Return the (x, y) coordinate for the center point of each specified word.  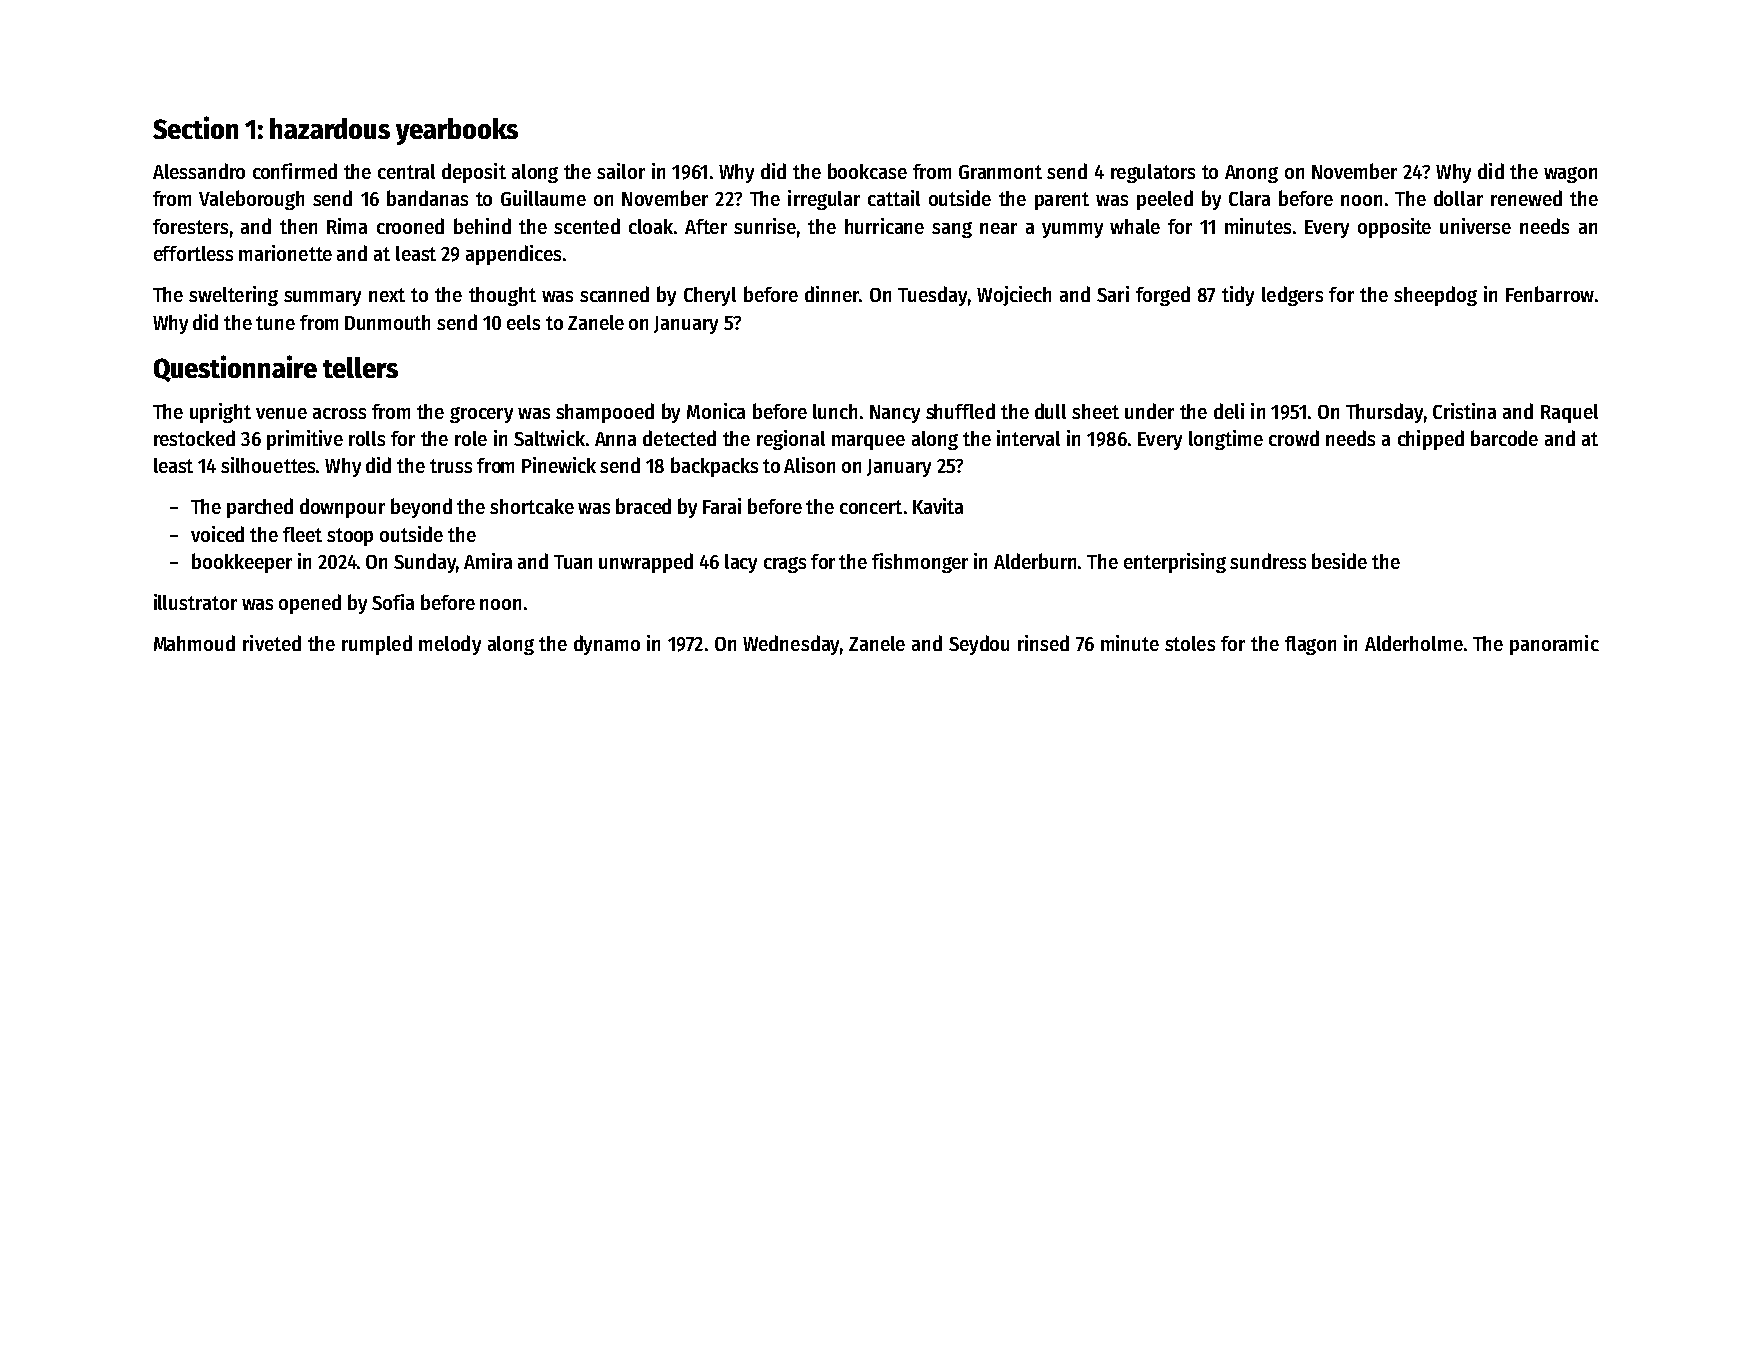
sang (952, 230)
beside (1339, 561)
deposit (474, 173)
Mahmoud (194, 643)
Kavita (938, 506)
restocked (194, 438)
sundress (1268, 561)
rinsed (1043, 643)
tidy (1238, 296)
